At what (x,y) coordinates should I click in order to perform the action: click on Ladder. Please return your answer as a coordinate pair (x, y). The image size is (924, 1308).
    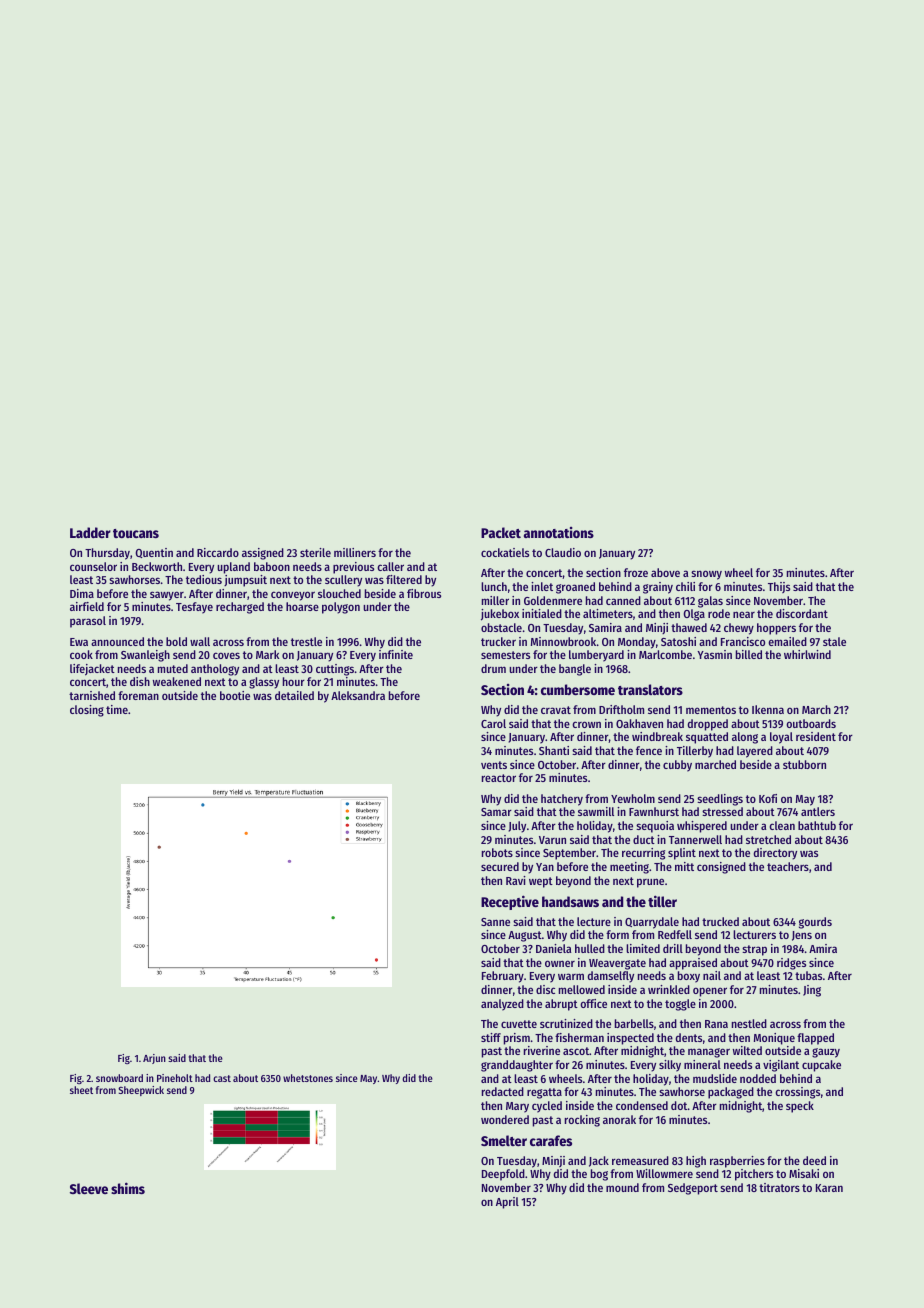
    Looking at the image, I should click on (90, 532).
